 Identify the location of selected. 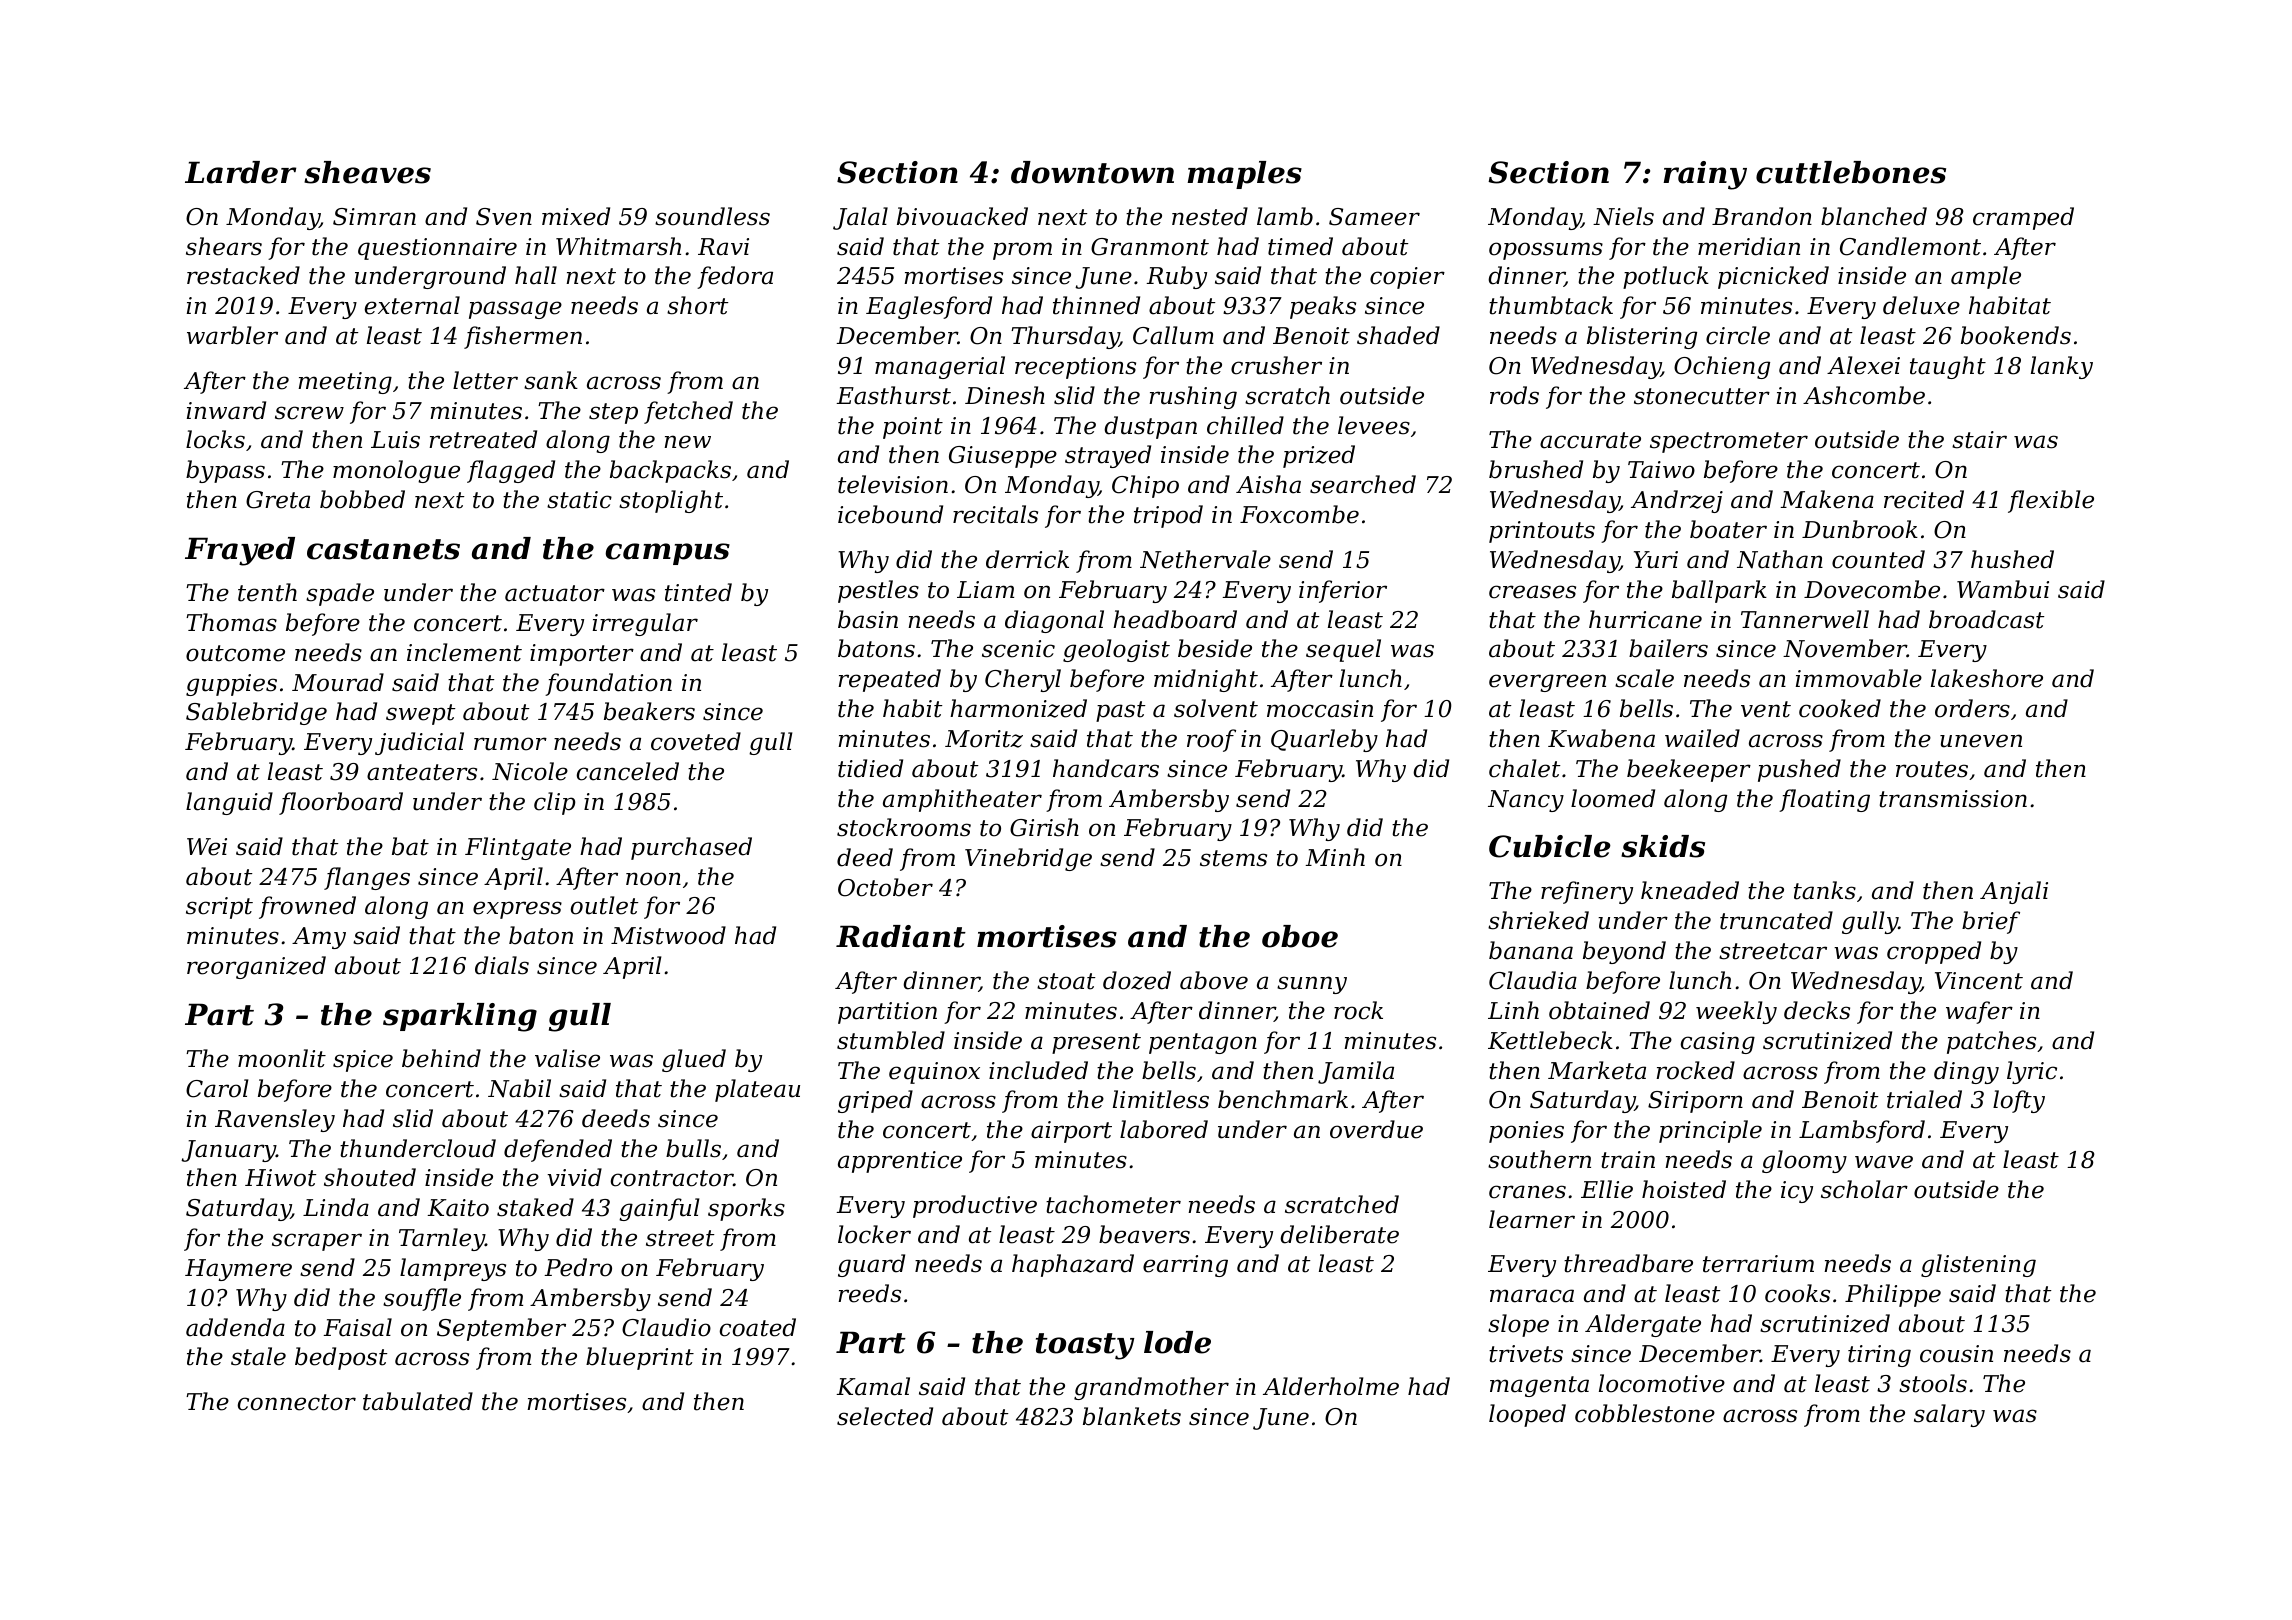
(885, 1416).
